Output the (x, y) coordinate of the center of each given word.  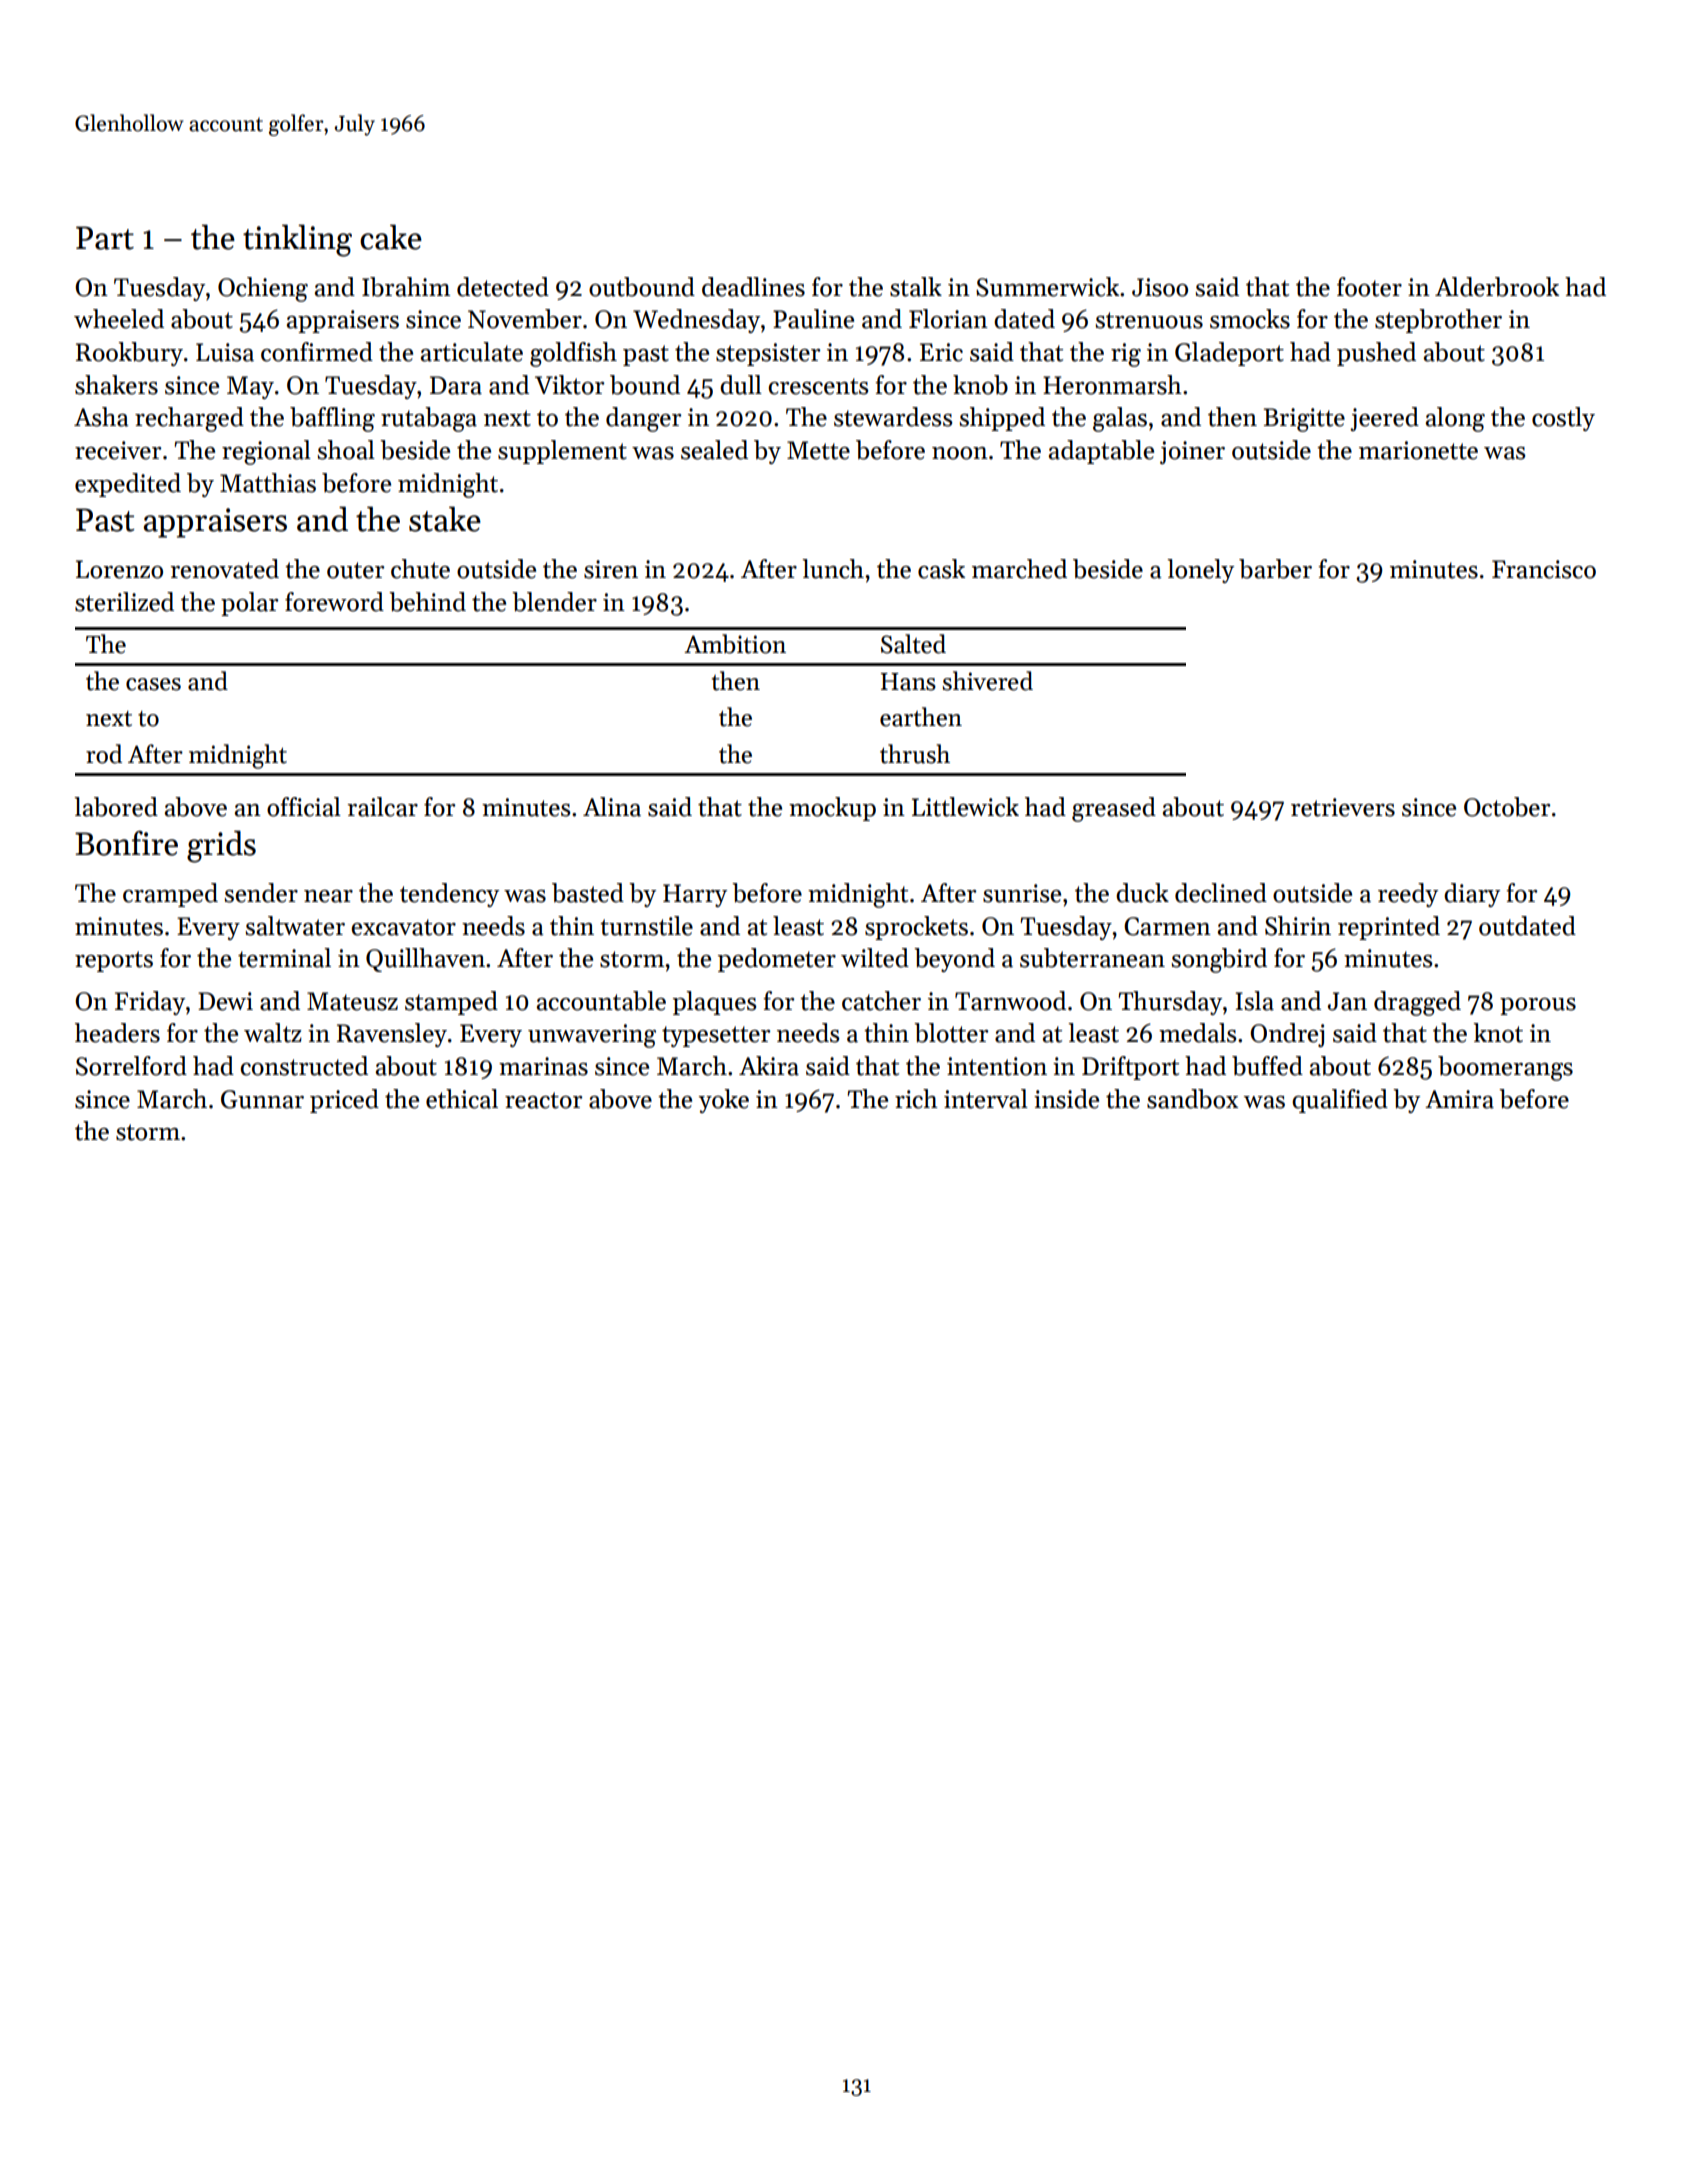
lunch (833, 569)
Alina (612, 807)
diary (1472, 895)
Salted (913, 644)
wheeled (119, 319)
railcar (382, 807)
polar (249, 604)
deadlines (753, 287)
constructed (304, 1066)
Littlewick (965, 807)
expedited (128, 485)
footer (1369, 287)
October (1507, 807)
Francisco (1544, 569)
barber (1275, 569)
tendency (449, 895)
